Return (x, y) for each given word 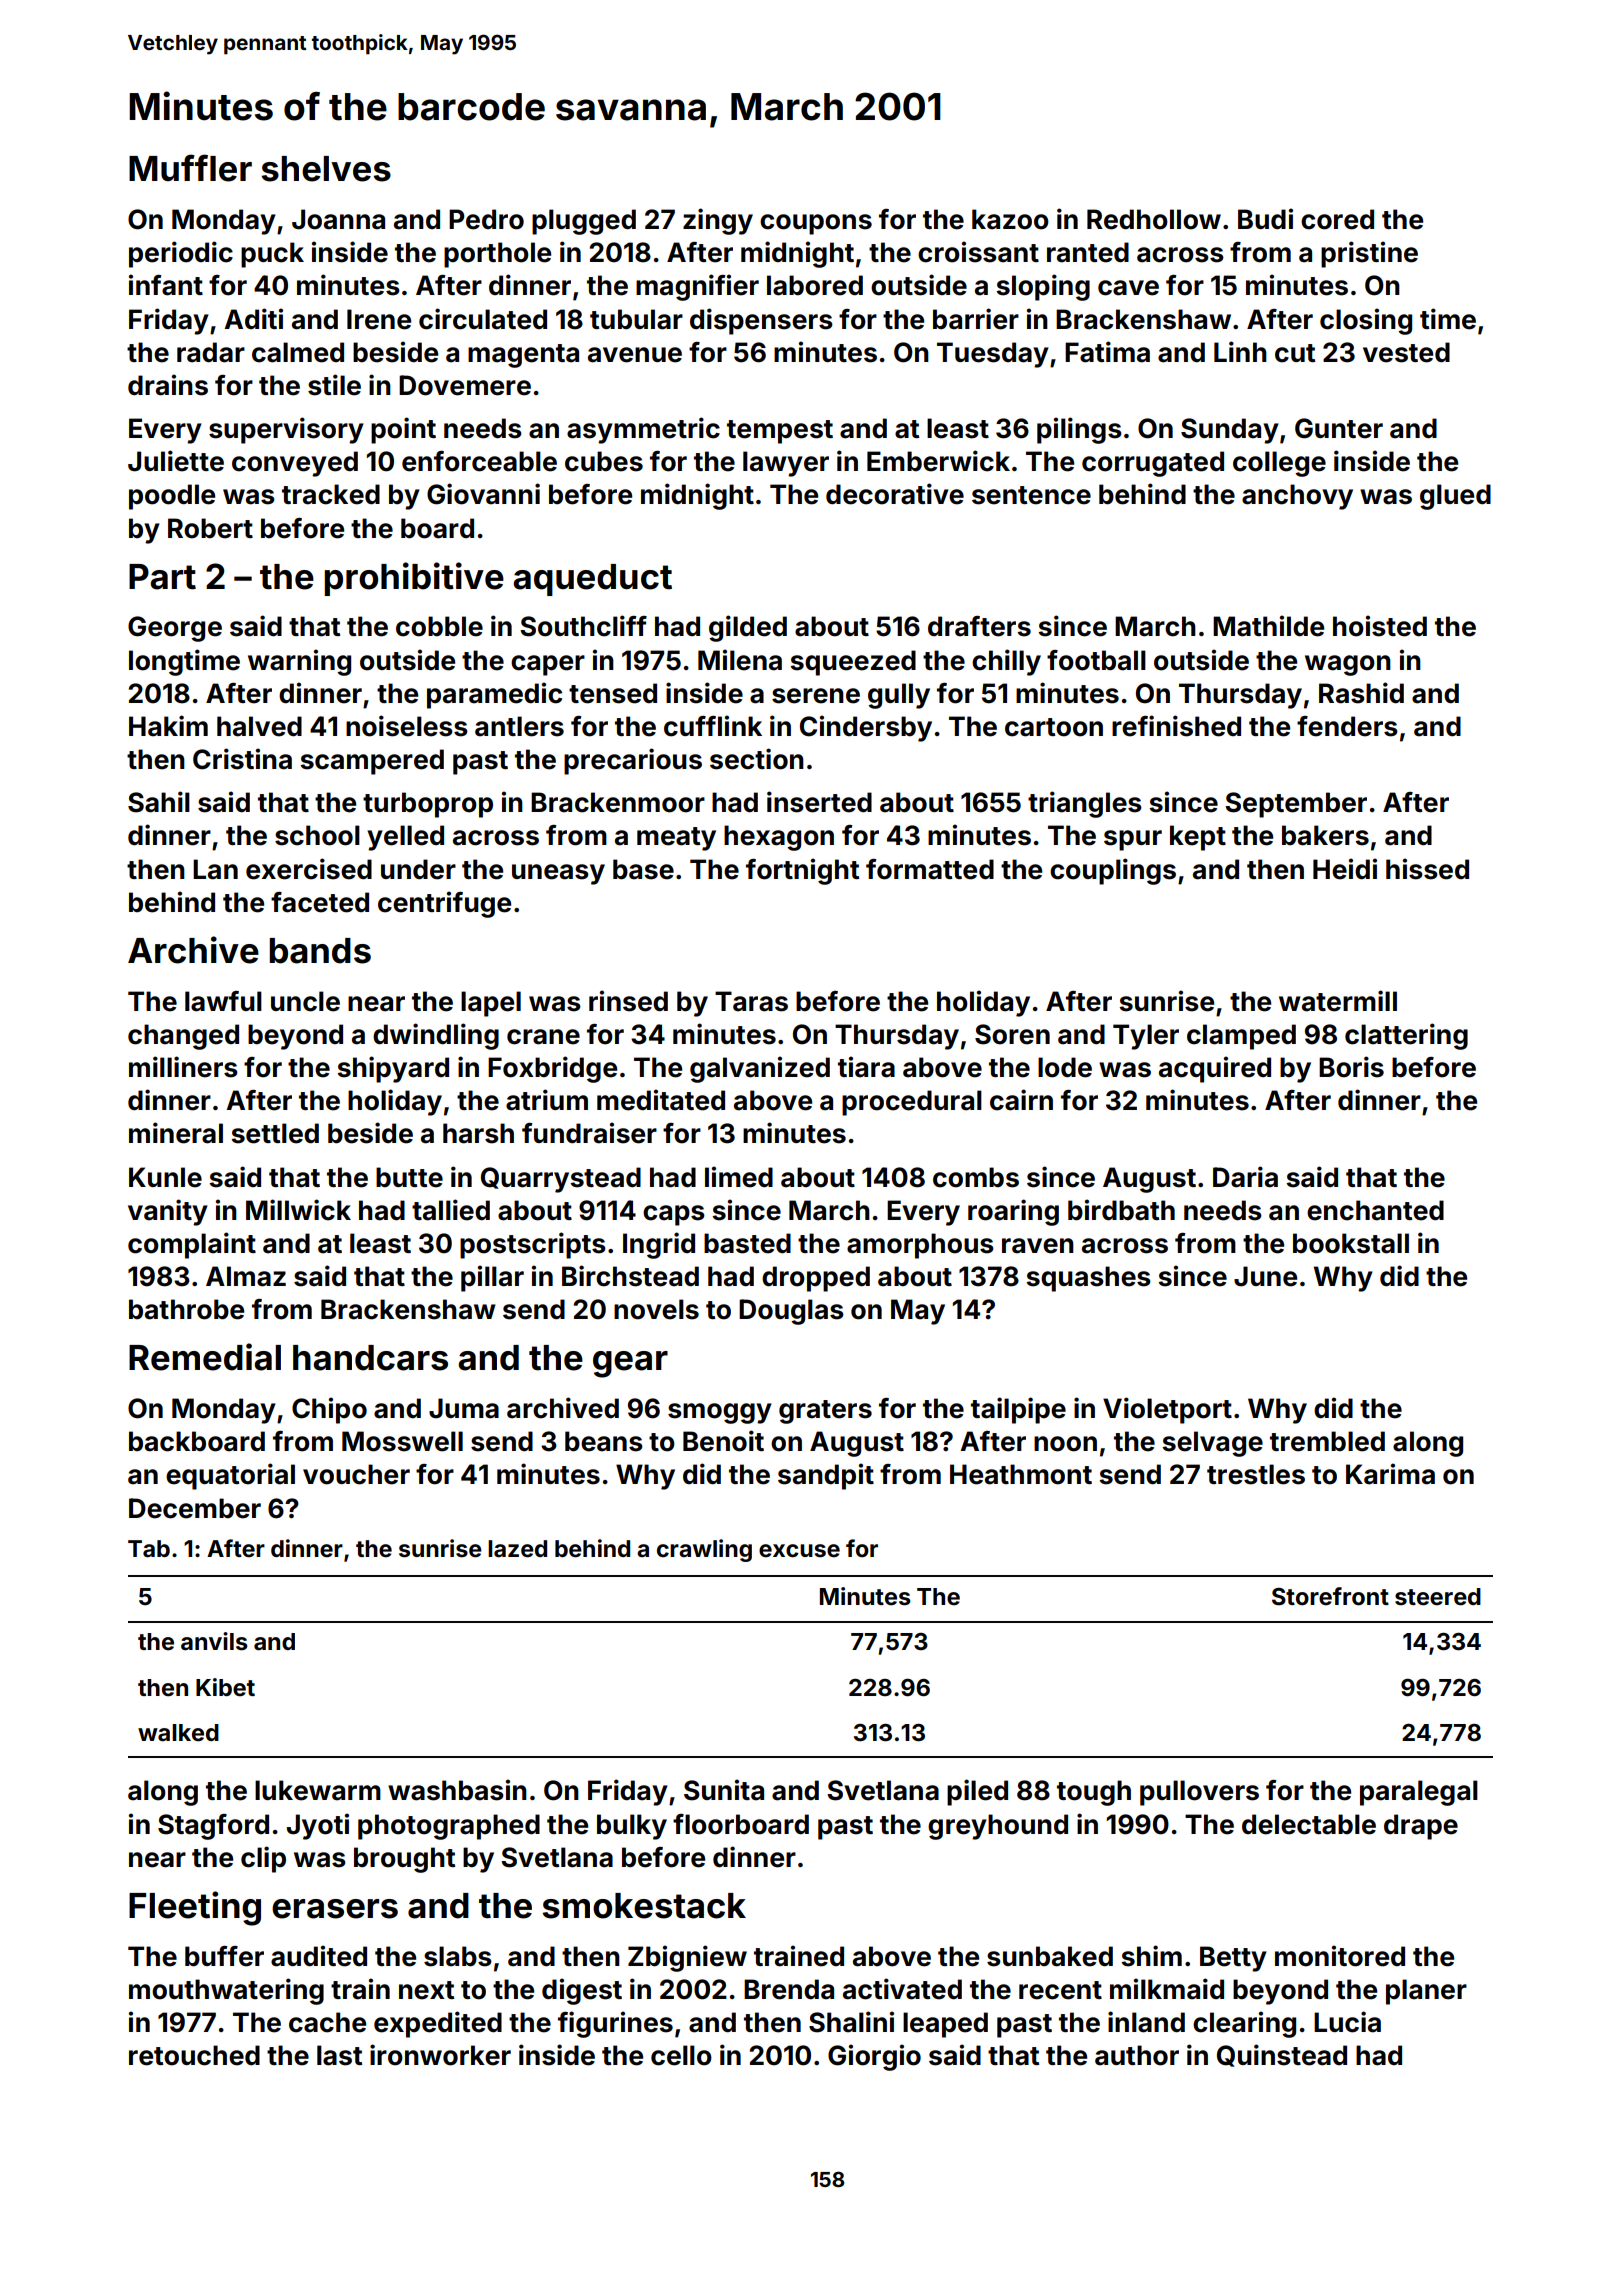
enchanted (1375, 1210)
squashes (1088, 1279)
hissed (1427, 869)
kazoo (1010, 219)
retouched (194, 2055)
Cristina (242, 759)
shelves (326, 169)
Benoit (723, 1441)
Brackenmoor (618, 802)
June (1265, 1276)
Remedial (205, 1357)
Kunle (165, 1177)
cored (1337, 219)
